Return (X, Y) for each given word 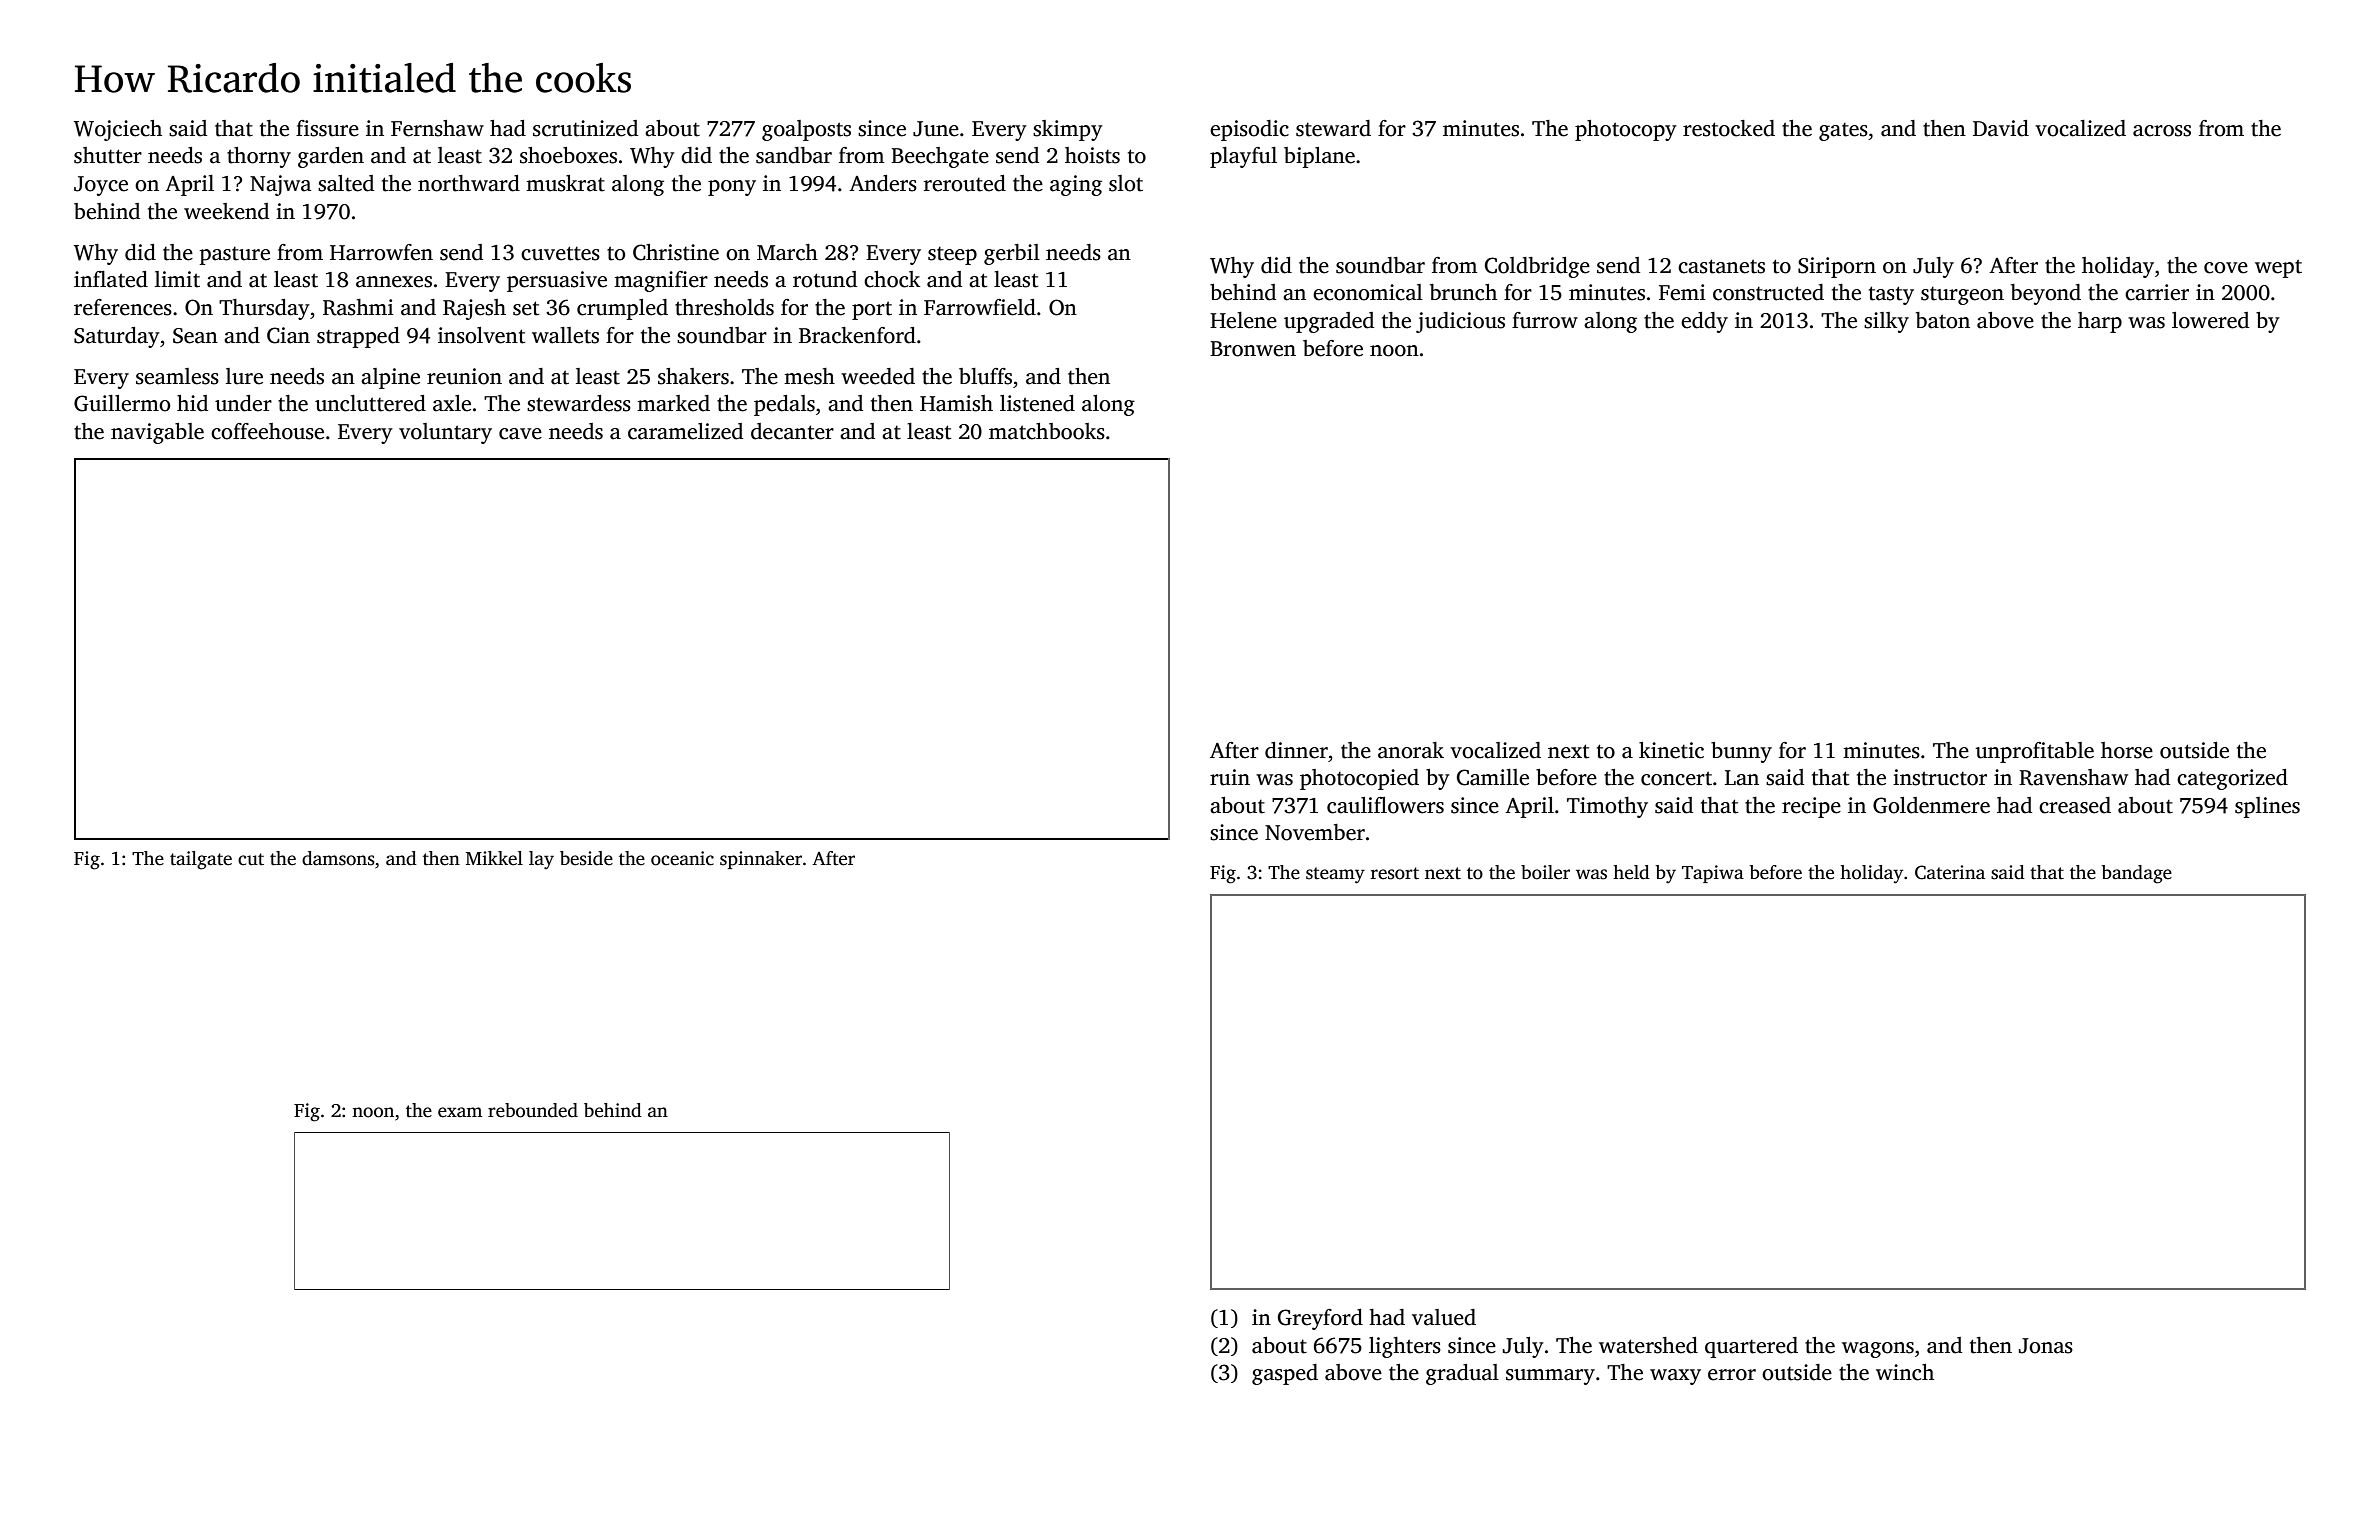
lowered (2210, 320)
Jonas (2046, 1346)
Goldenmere (1931, 805)
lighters (1405, 1347)
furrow (1545, 320)
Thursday (264, 309)
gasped (1285, 1374)
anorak (1411, 750)
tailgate (201, 860)
